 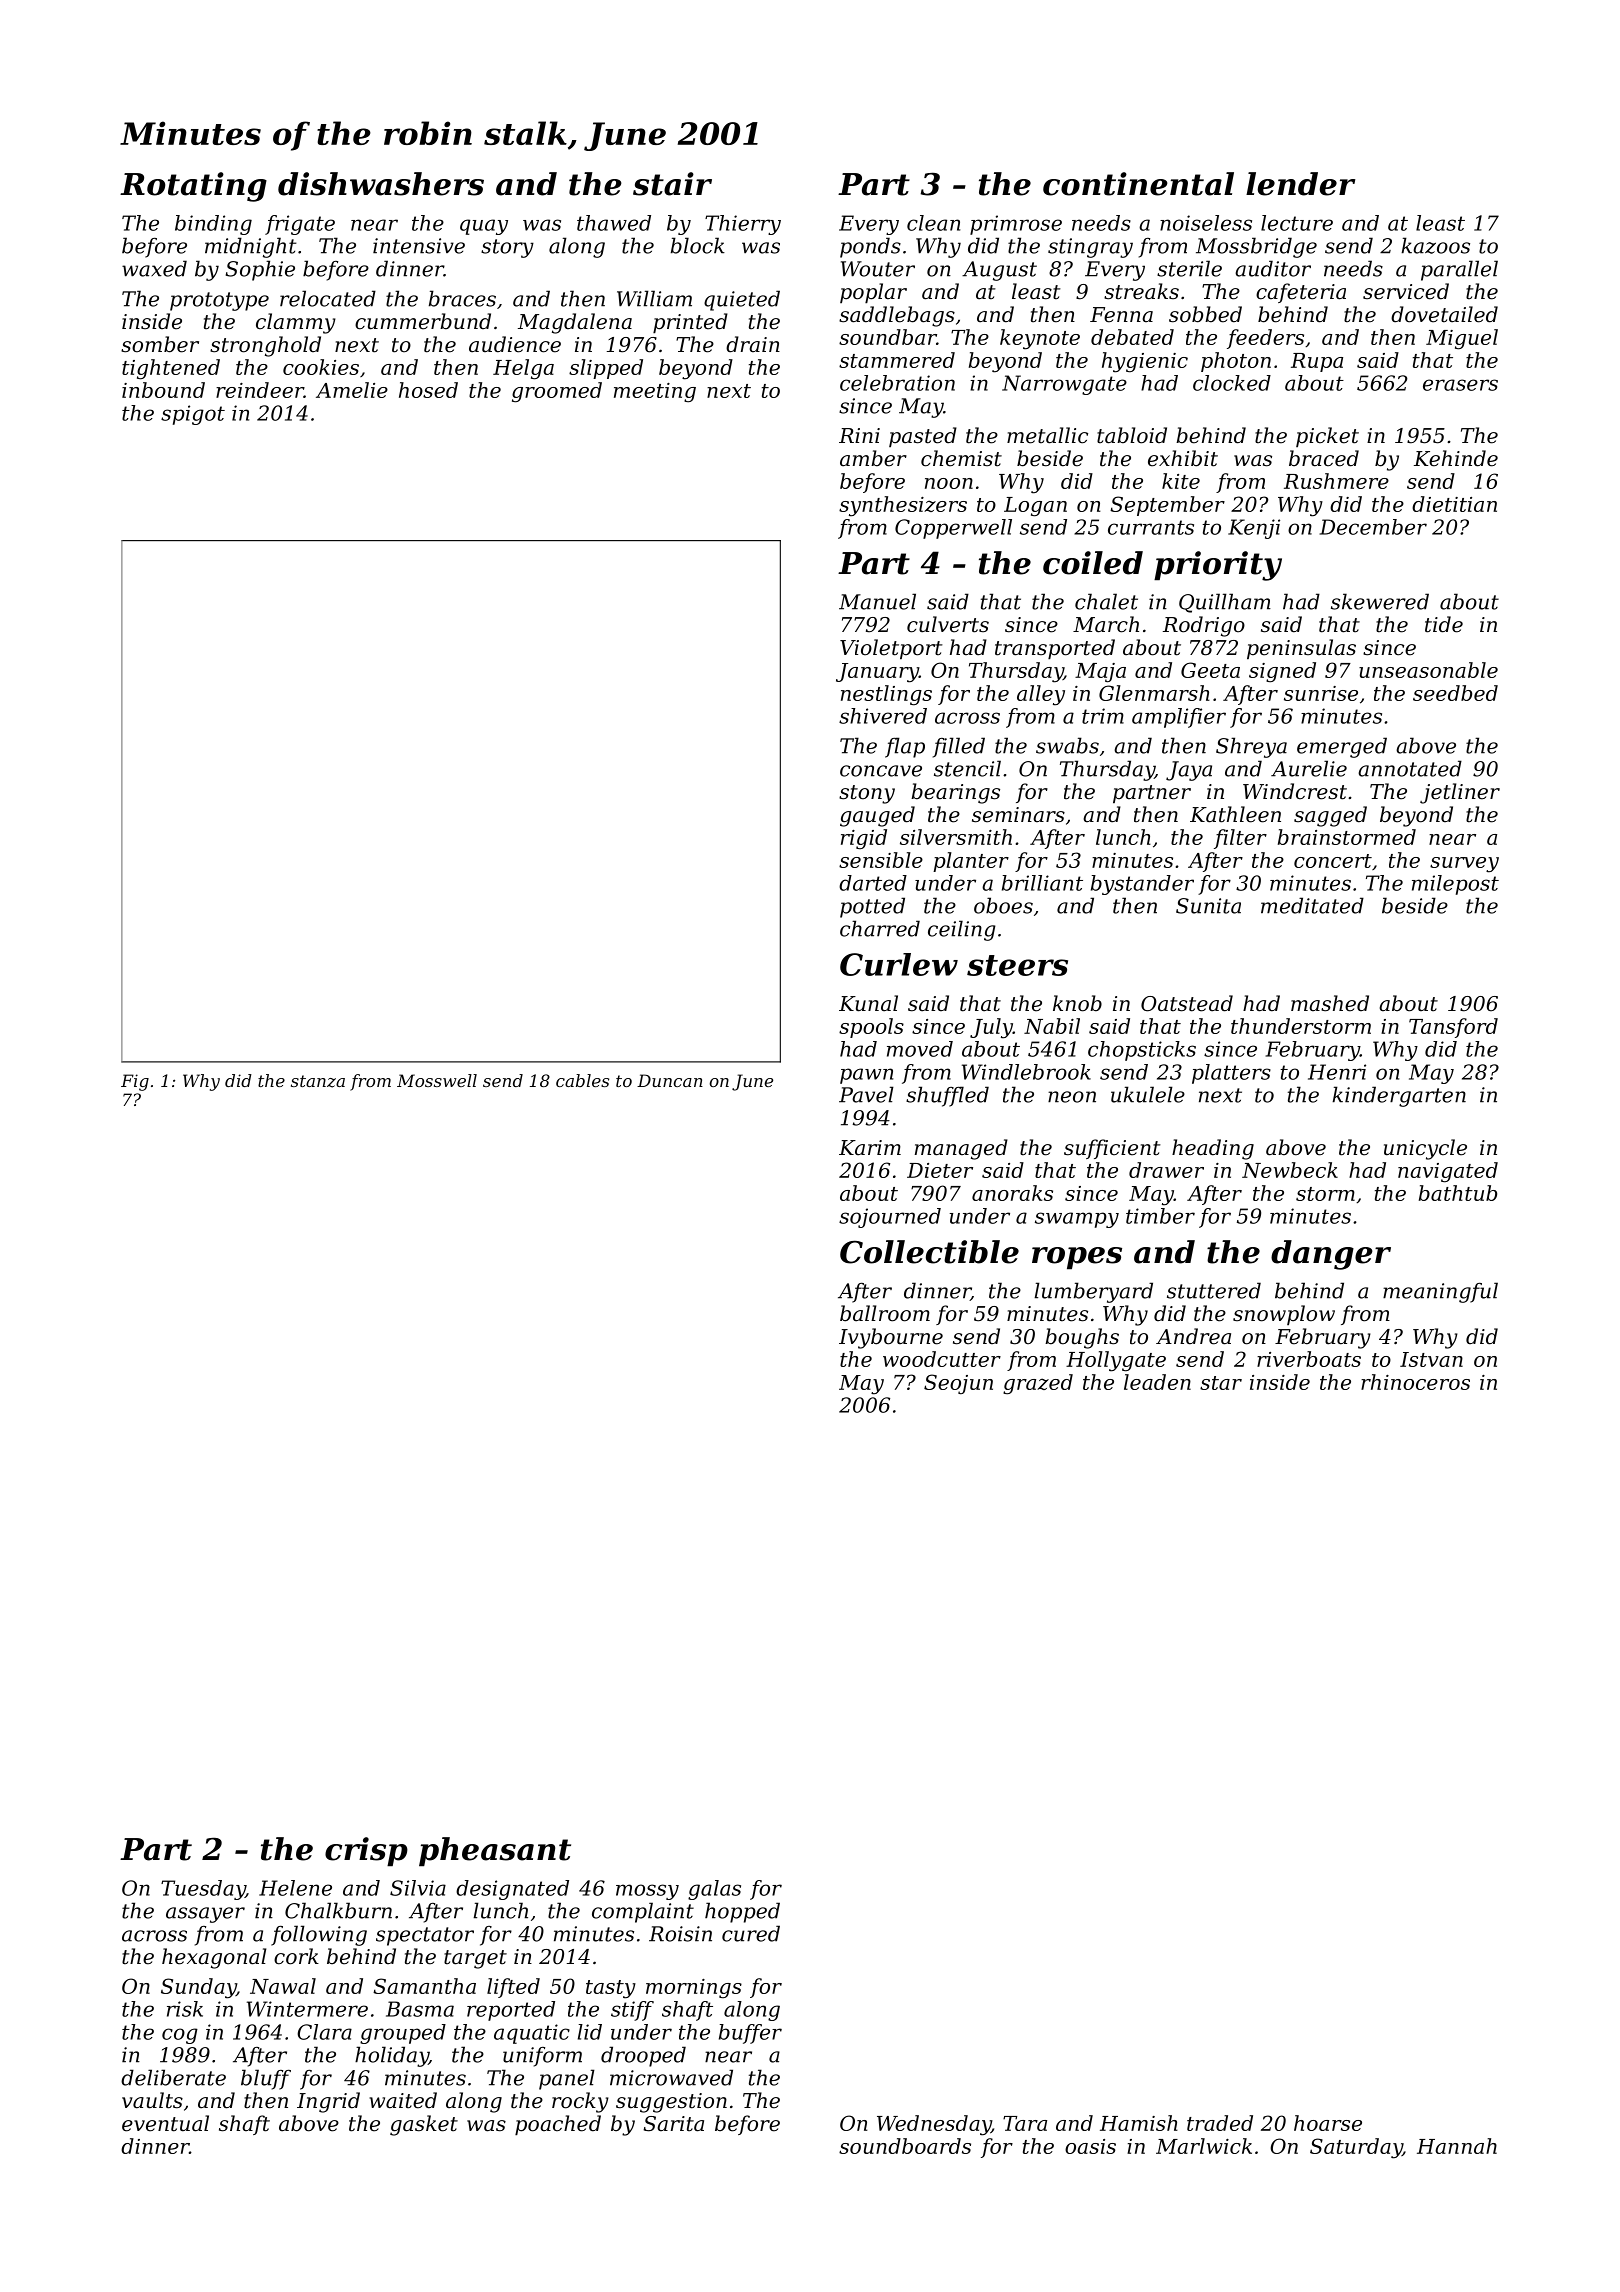 What do you see at coordinates (1415, 1382) in the page?
I see `rhinoceros` at bounding box center [1415, 1382].
